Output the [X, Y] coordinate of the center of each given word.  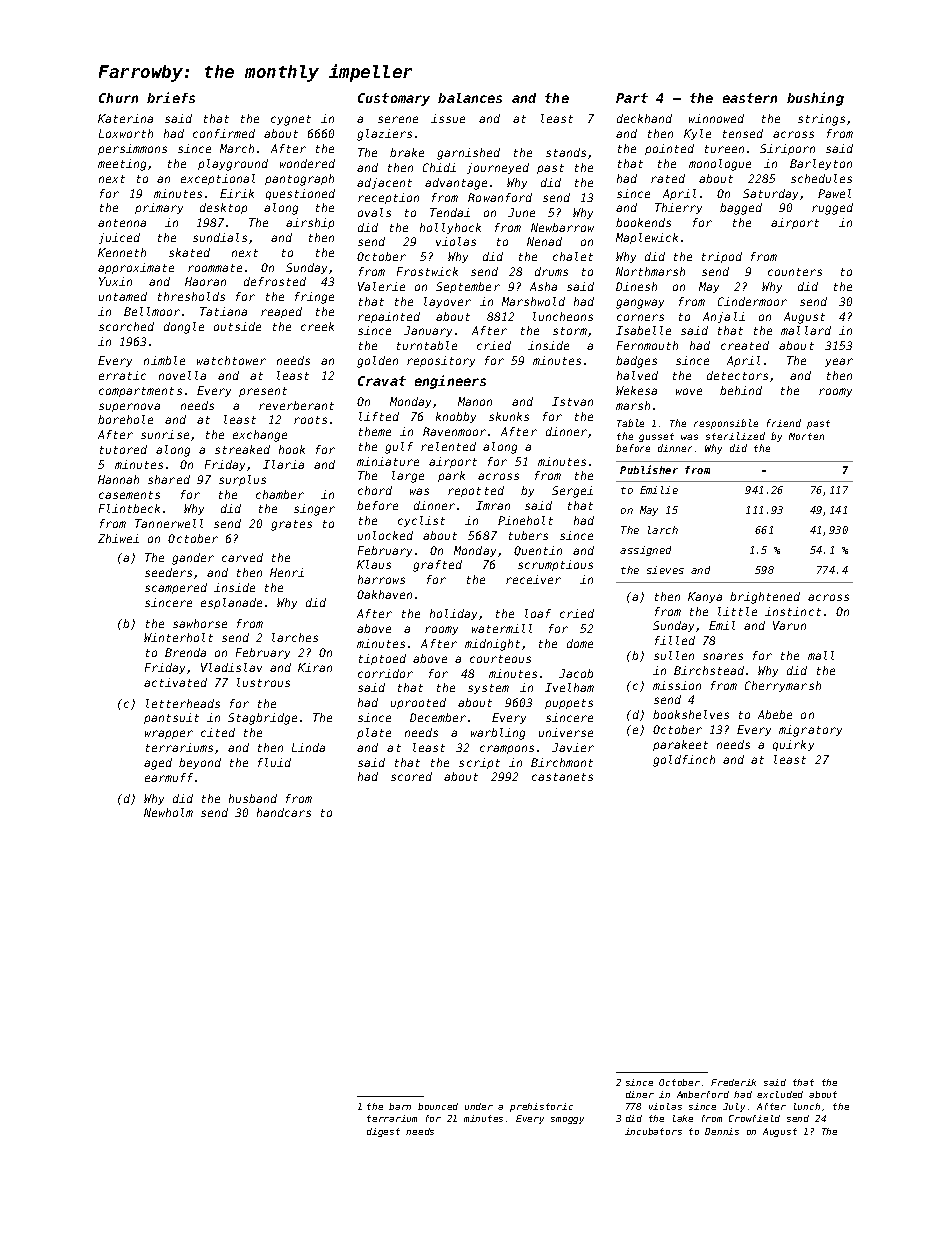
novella [182, 375]
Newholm [168, 812]
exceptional [218, 179]
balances [470, 98]
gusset [656, 437]
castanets [562, 777]
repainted [389, 317]
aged [158, 764]
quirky [793, 745]
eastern [750, 98]
